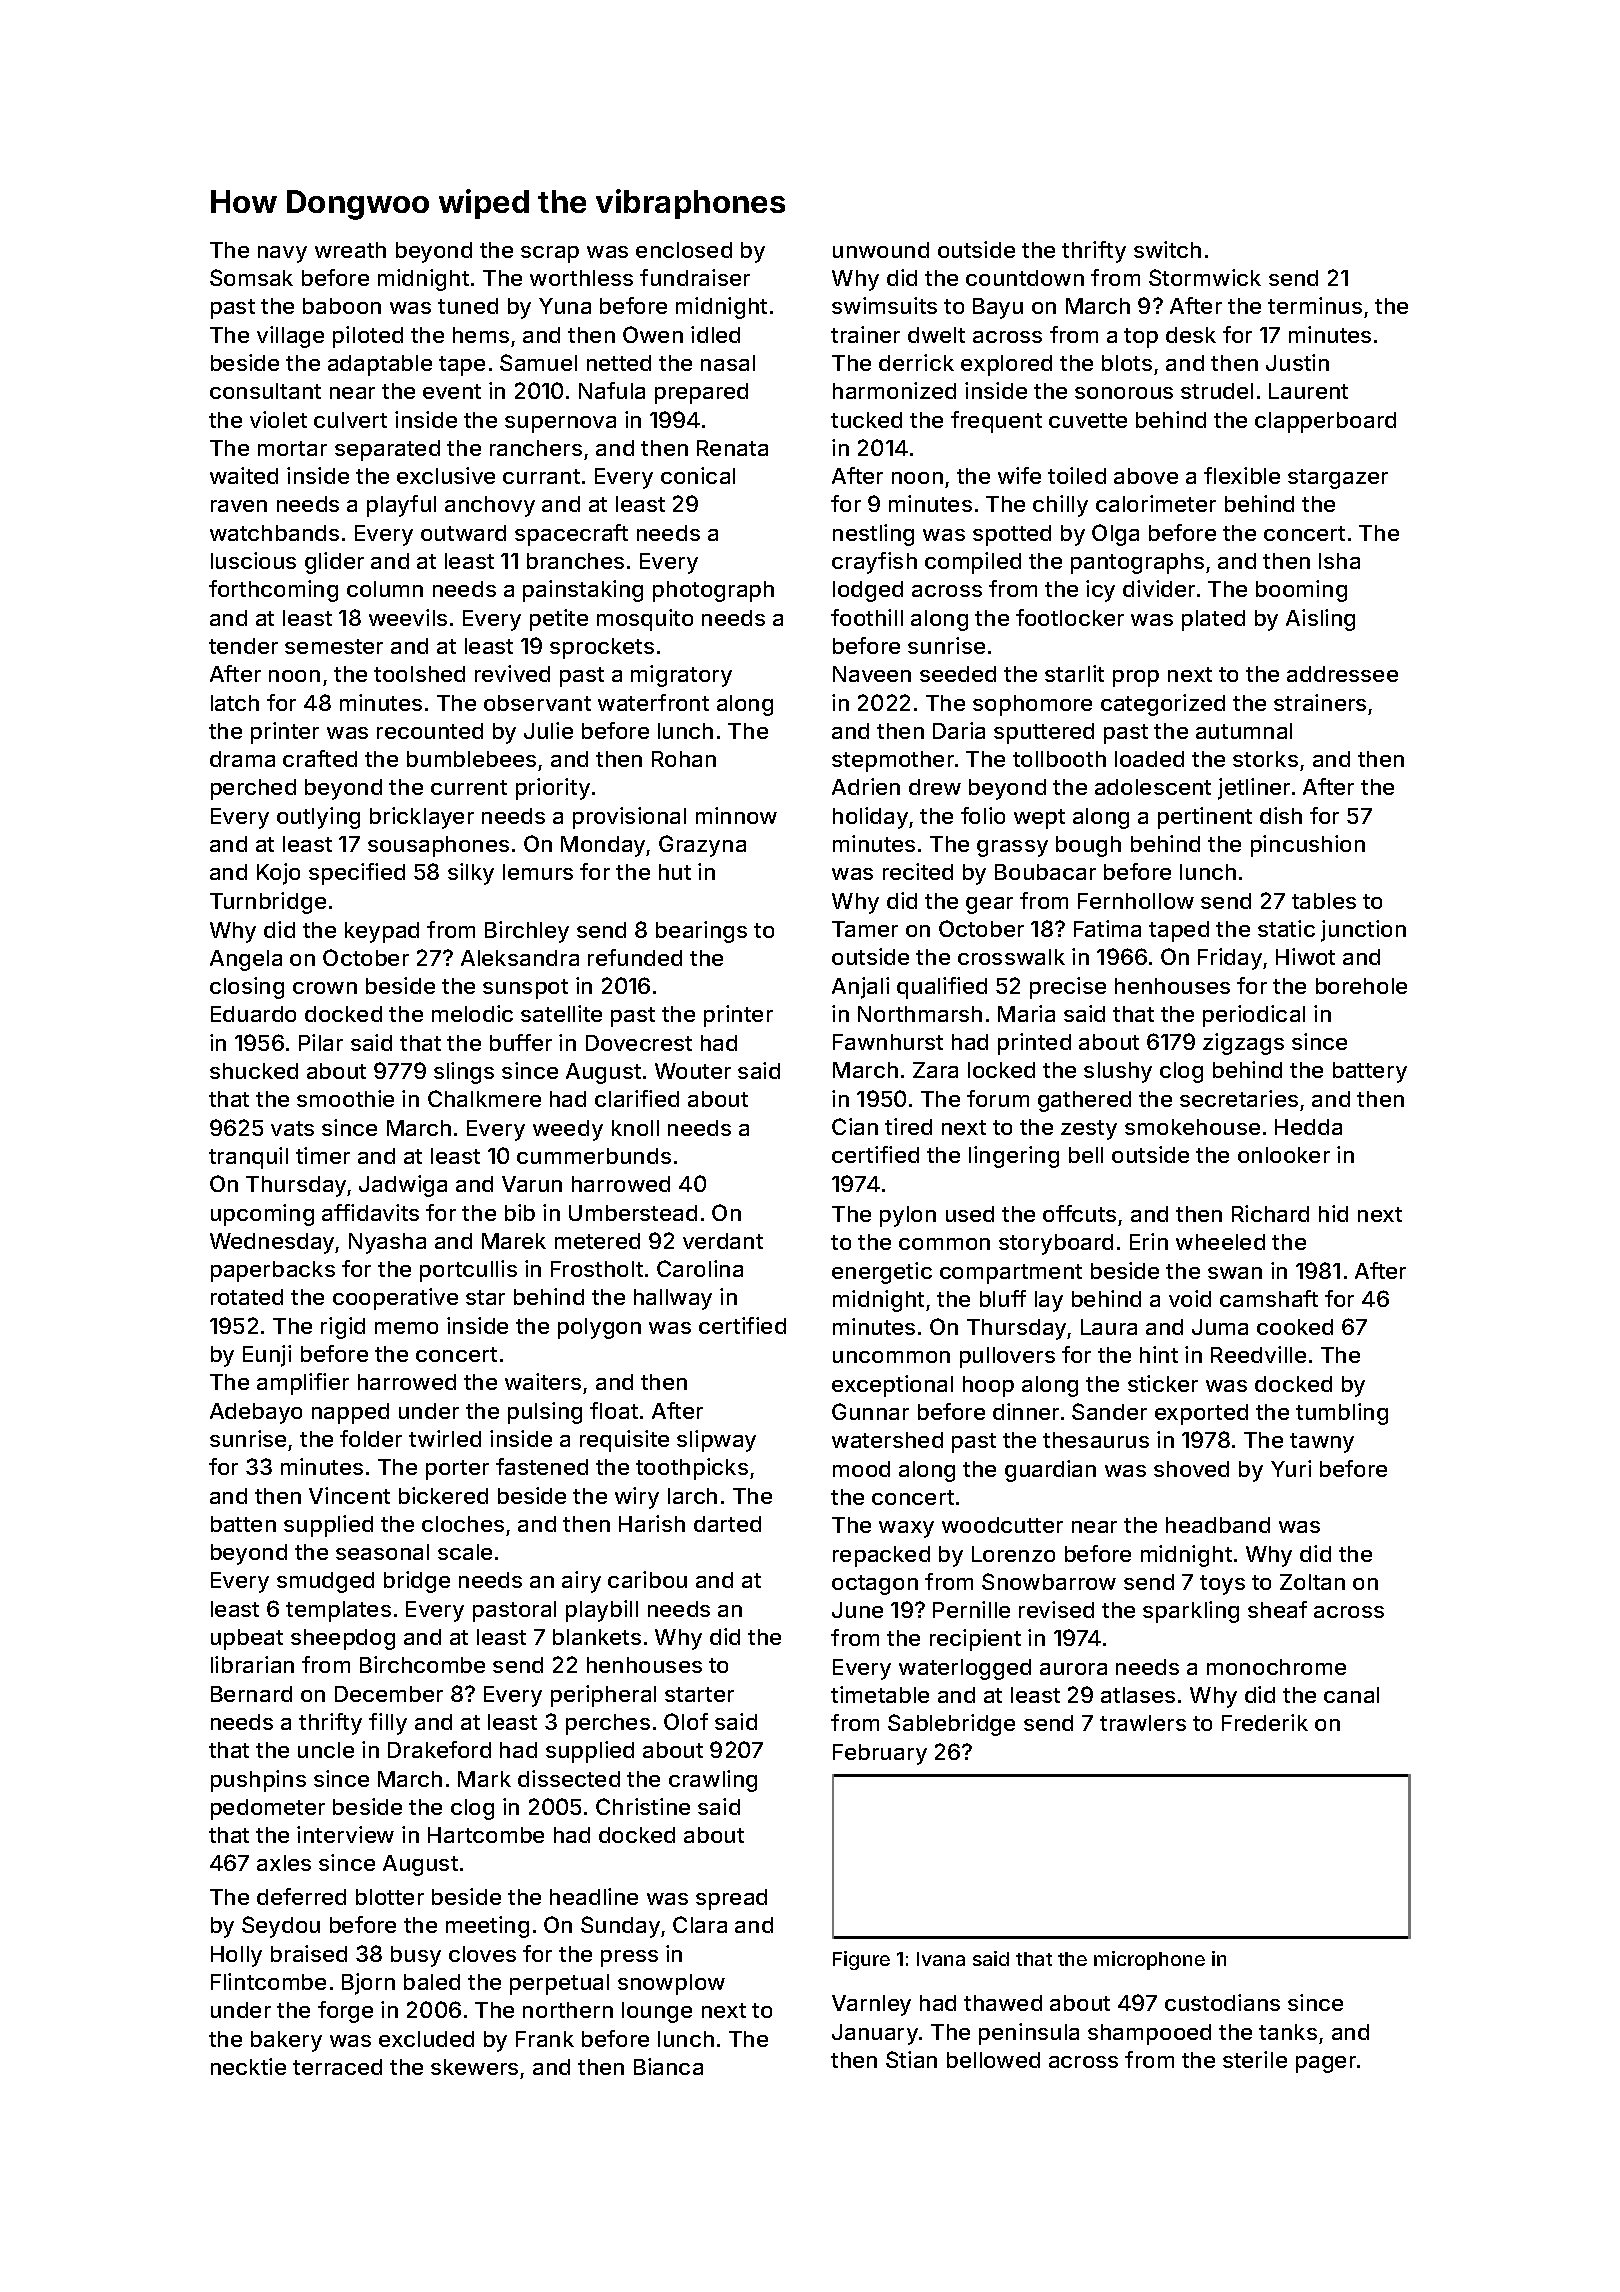  Describe the element at coordinates (439, 1749) in the screenshot. I see `Drakeford` at that location.
